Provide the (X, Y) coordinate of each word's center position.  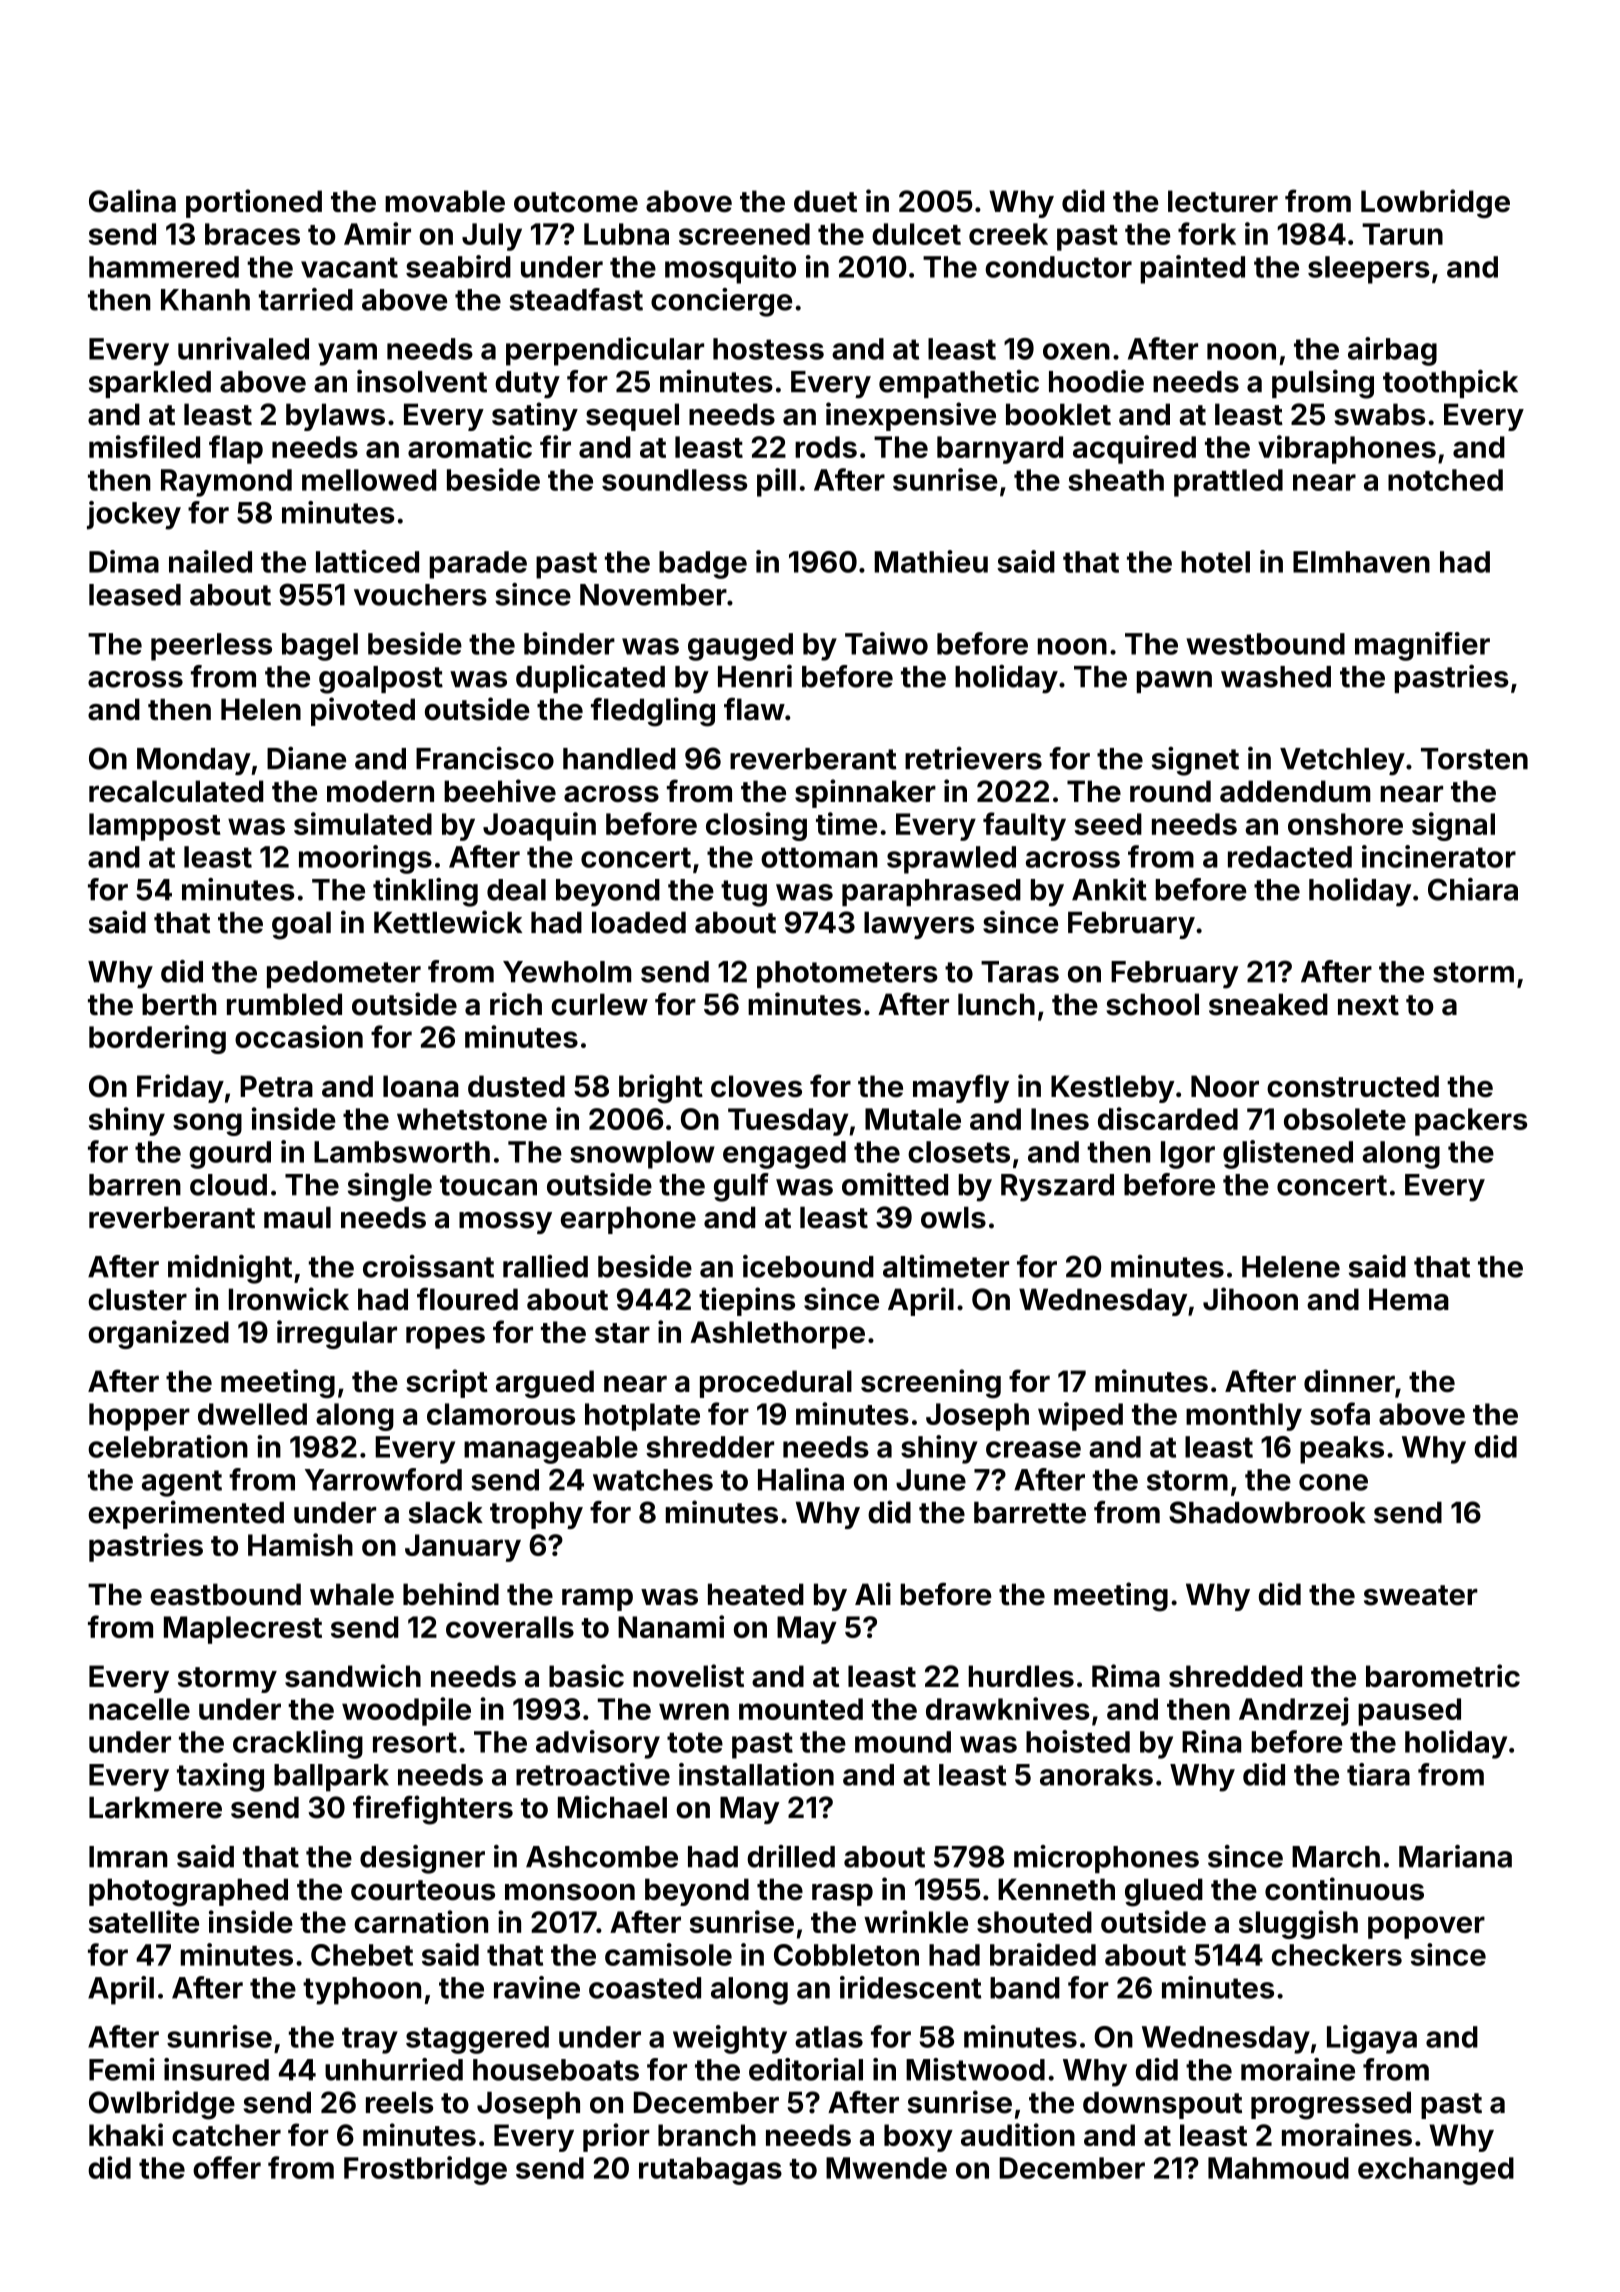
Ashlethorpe (777, 1335)
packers (1471, 1122)
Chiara (1473, 889)
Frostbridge (425, 2170)
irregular (337, 1334)
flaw (754, 709)
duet (825, 201)
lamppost (155, 827)
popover (1426, 1927)
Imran (128, 1857)
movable (445, 201)
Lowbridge (1435, 203)
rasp (842, 1895)
